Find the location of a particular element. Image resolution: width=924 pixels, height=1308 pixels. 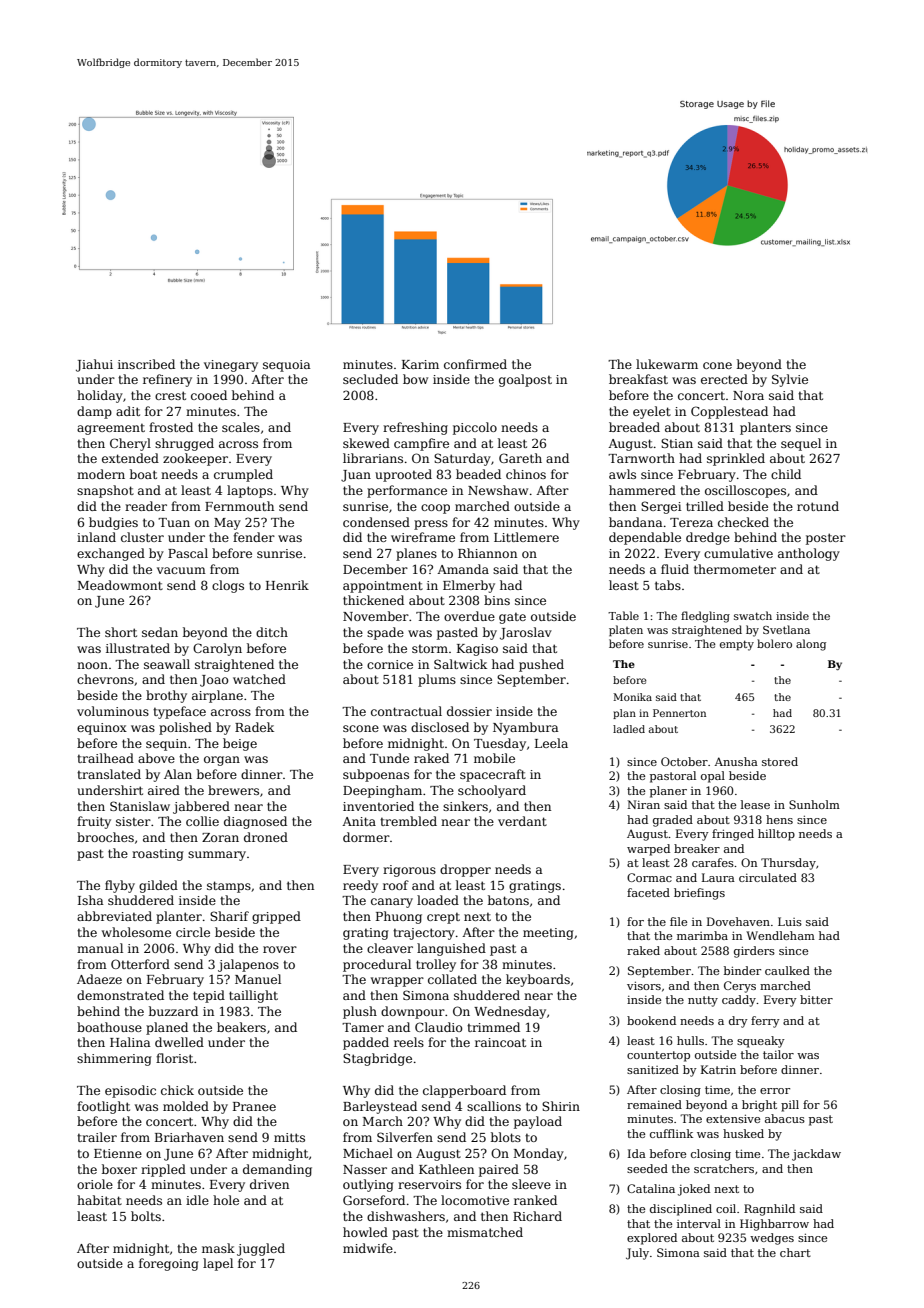

brothy is located at coordinates (166, 696).
